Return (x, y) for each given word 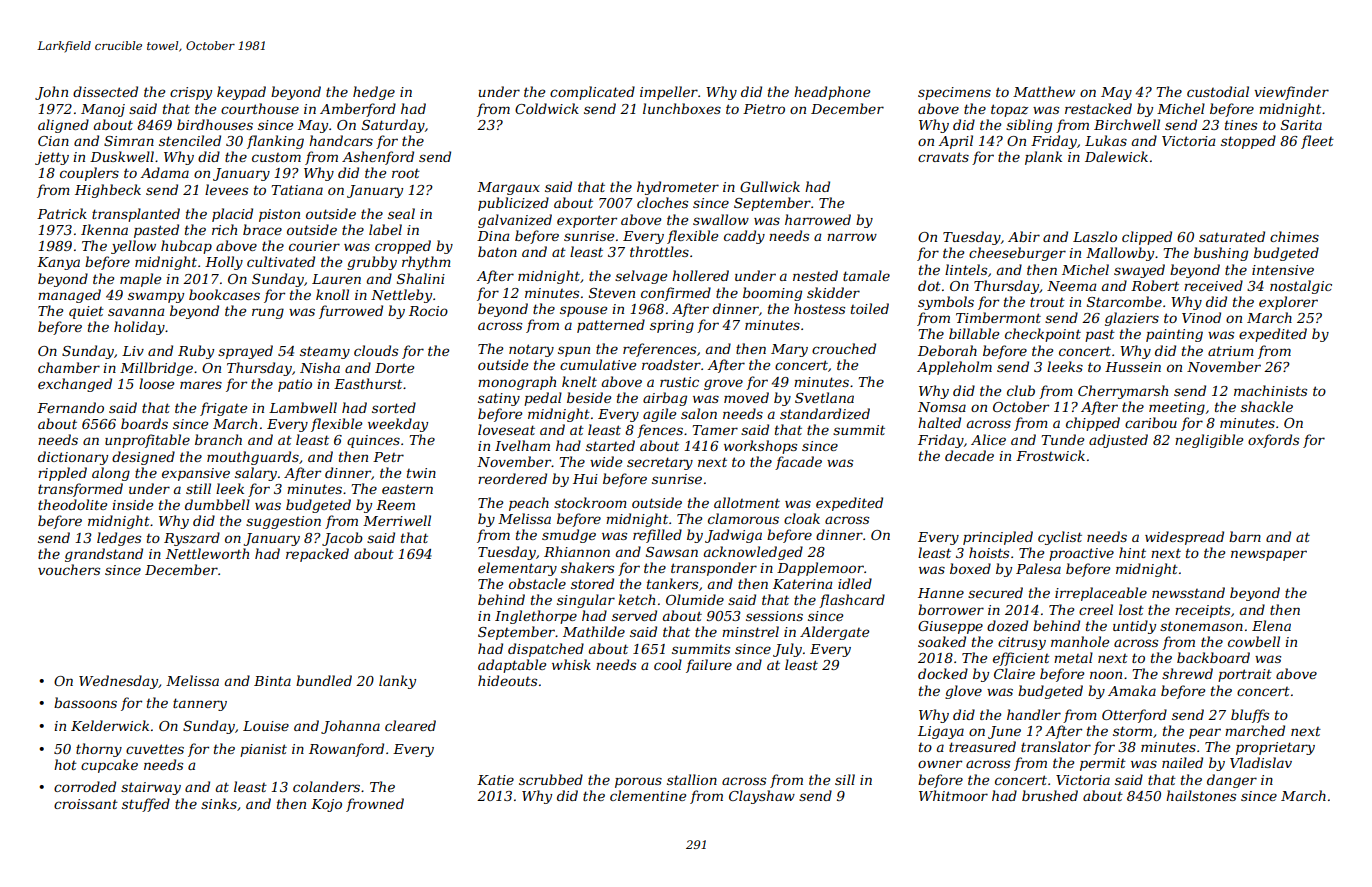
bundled (324, 680)
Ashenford (378, 158)
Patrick (62, 213)
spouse (583, 311)
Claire (1014, 673)
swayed (1139, 271)
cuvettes (155, 749)
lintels (966, 269)
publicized (513, 204)
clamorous (743, 518)
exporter (587, 221)
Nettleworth (207, 553)
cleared (410, 725)
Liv (133, 351)
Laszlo (1095, 237)
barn (1245, 536)
